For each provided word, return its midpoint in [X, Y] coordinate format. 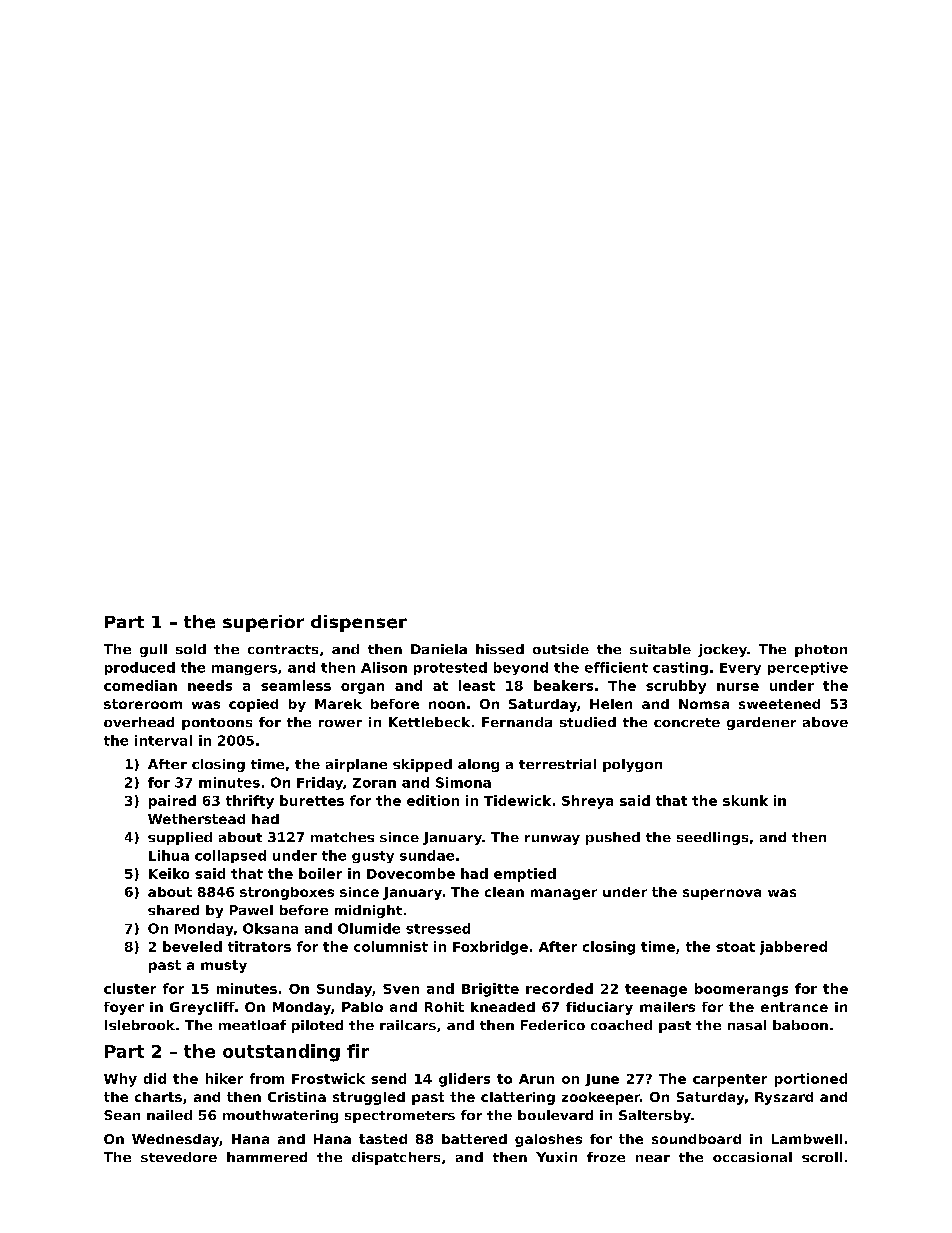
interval [163, 740]
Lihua [169, 855]
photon [821, 650]
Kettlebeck [429, 722]
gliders [464, 1080]
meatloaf [252, 1025]
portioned [811, 1080]
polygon [632, 765]
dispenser [359, 623]
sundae [427, 855]
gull [153, 650]
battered [474, 1139]
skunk [745, 800]
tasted [383, 1139]
